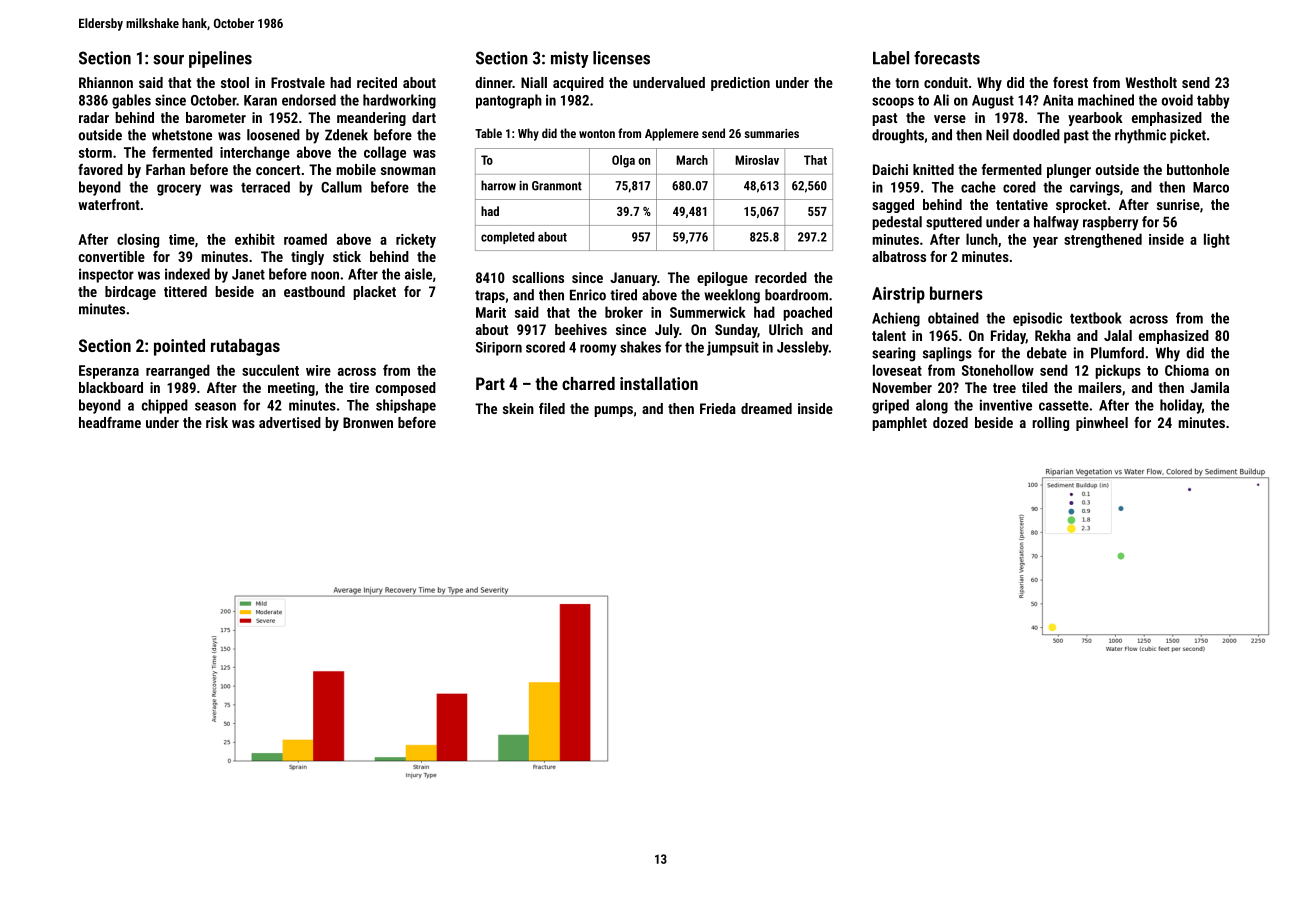 This screenshot has width=1308, height=924. I want to click on roamed, so click(305, 239).
